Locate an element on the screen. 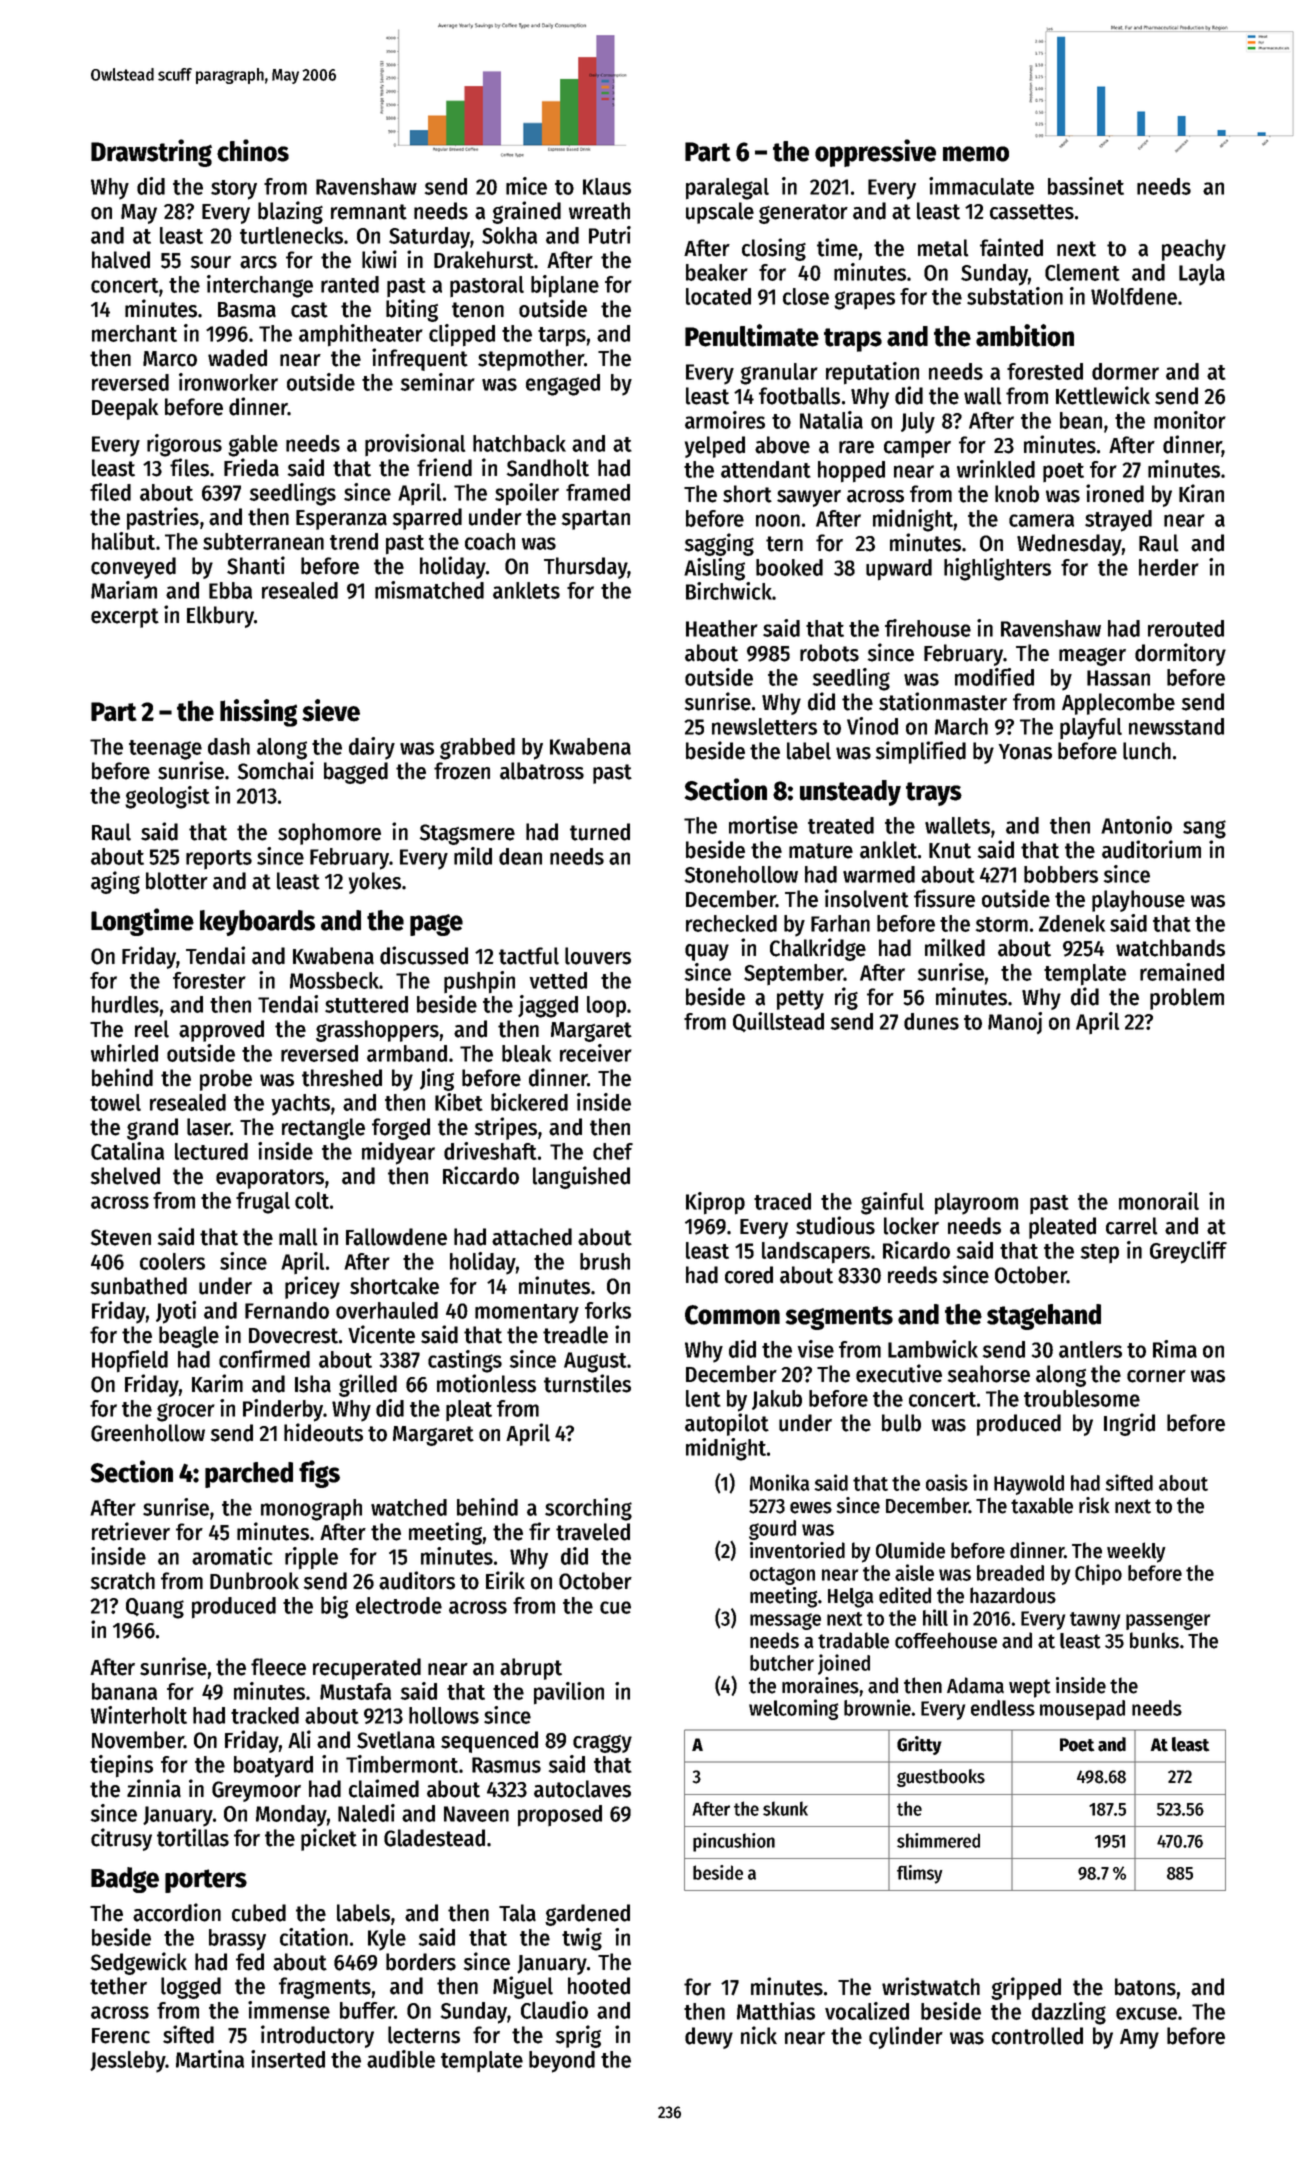 The height and width of the screenshot is (2168, 1316). bassinet is located at coordinates (1086, 186).
